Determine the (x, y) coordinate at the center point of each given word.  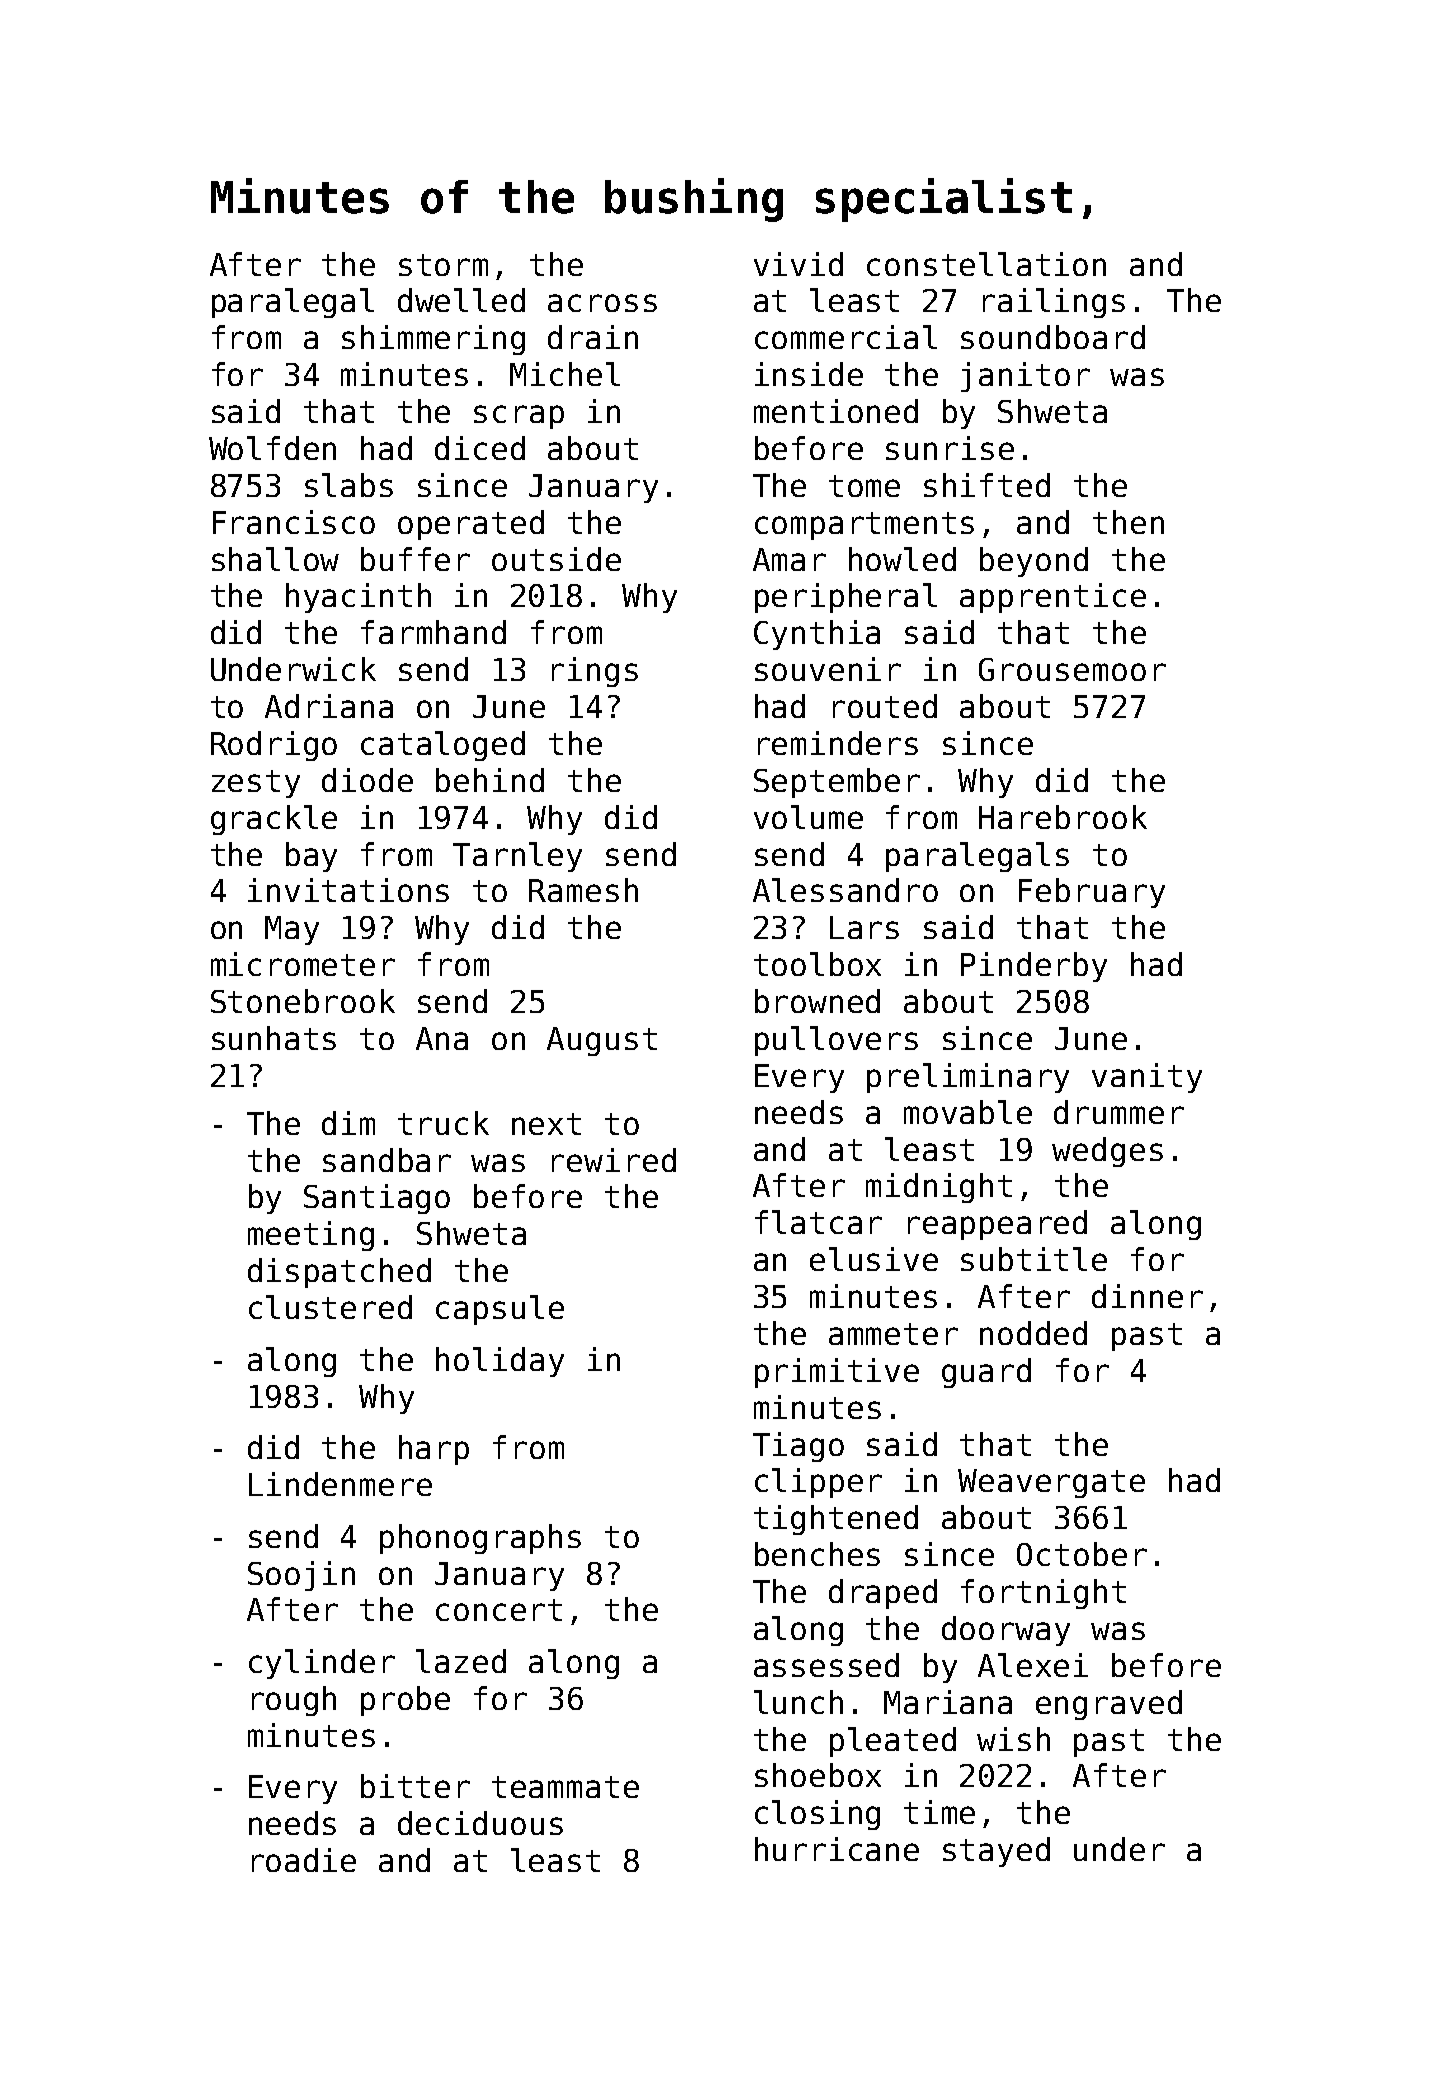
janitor (1025, 377)
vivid (798, 264)
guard (986, 1373)
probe (405, 1701)
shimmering (433, 340)
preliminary (968, 1078)
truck (443, 1123)
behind (490, 780)
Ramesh (583, 890)
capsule (500, 1310)
